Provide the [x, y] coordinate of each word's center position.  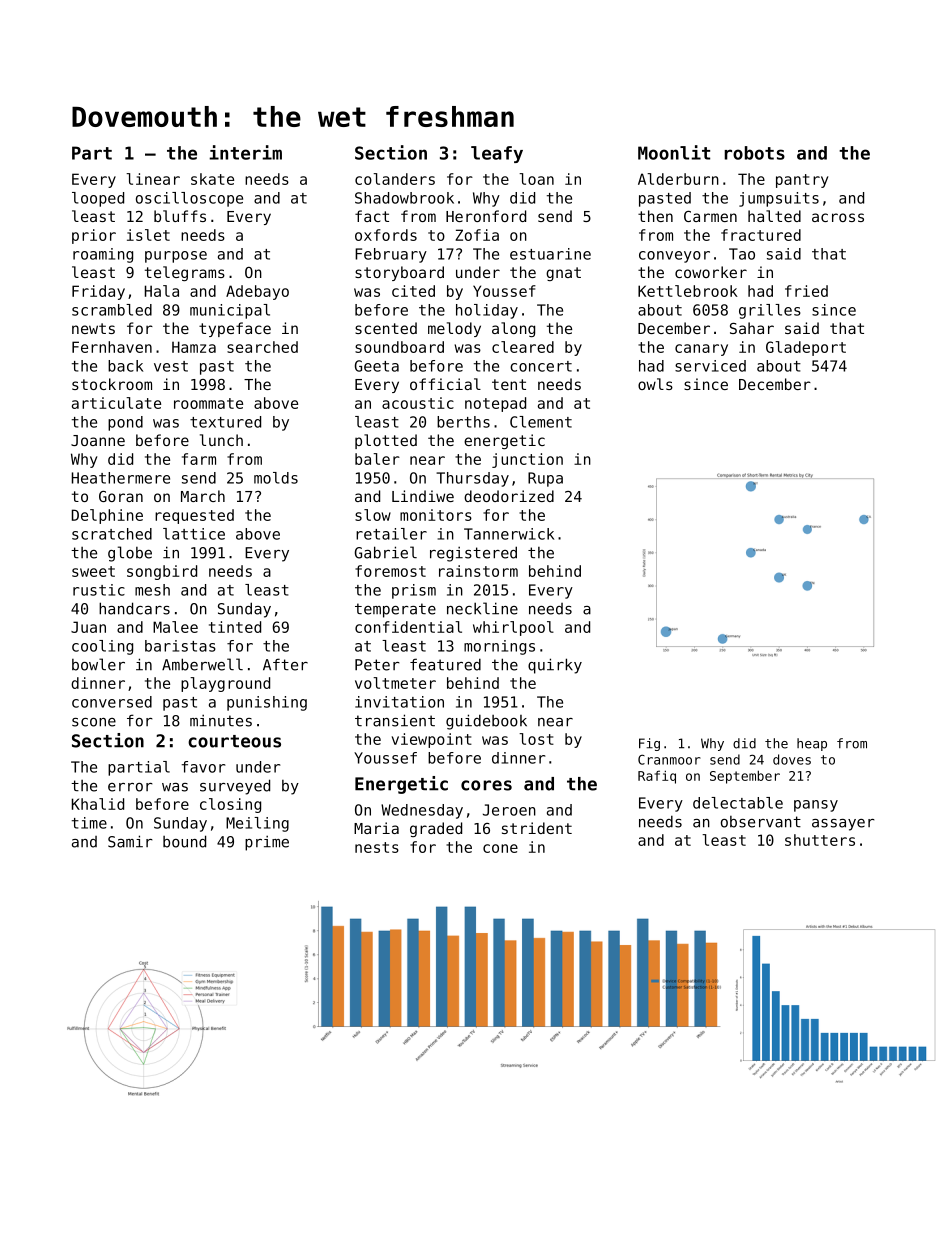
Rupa [545, 479]
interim [245, 152]
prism [414, 591]
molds [276, 478]
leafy [497, 154]
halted [774, 216]
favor [204, 767]
